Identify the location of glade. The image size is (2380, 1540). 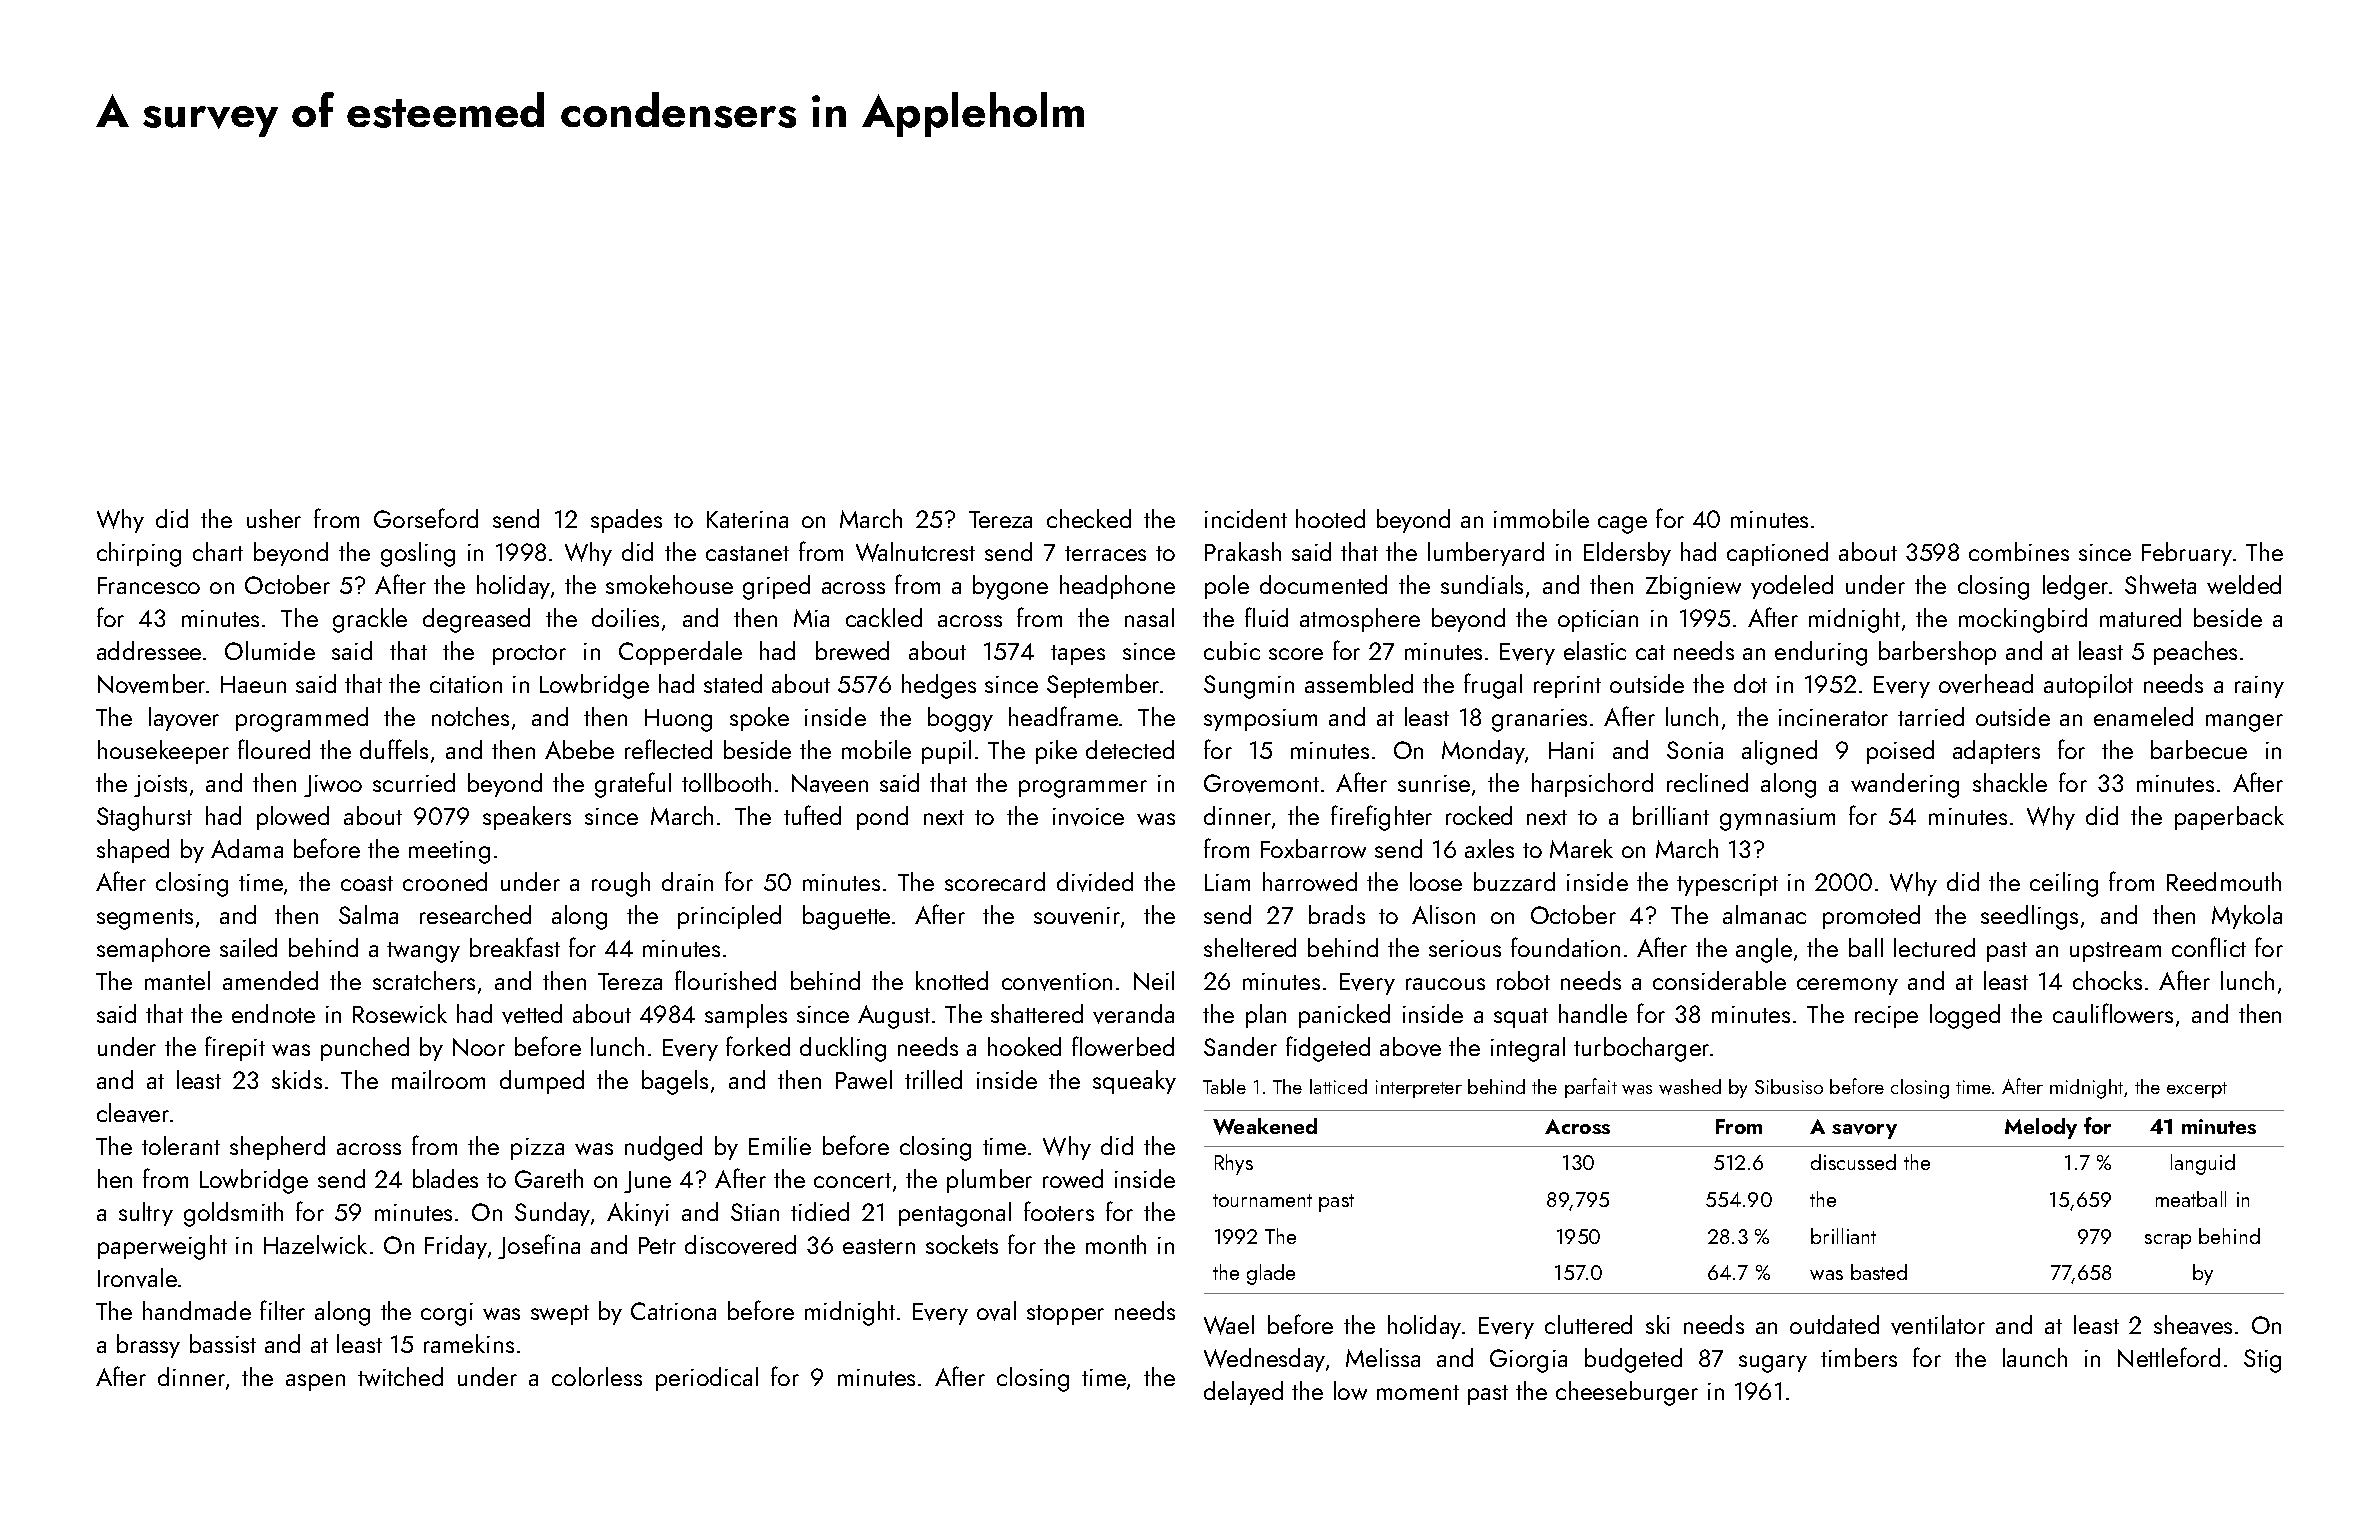
(1271, 1274).
